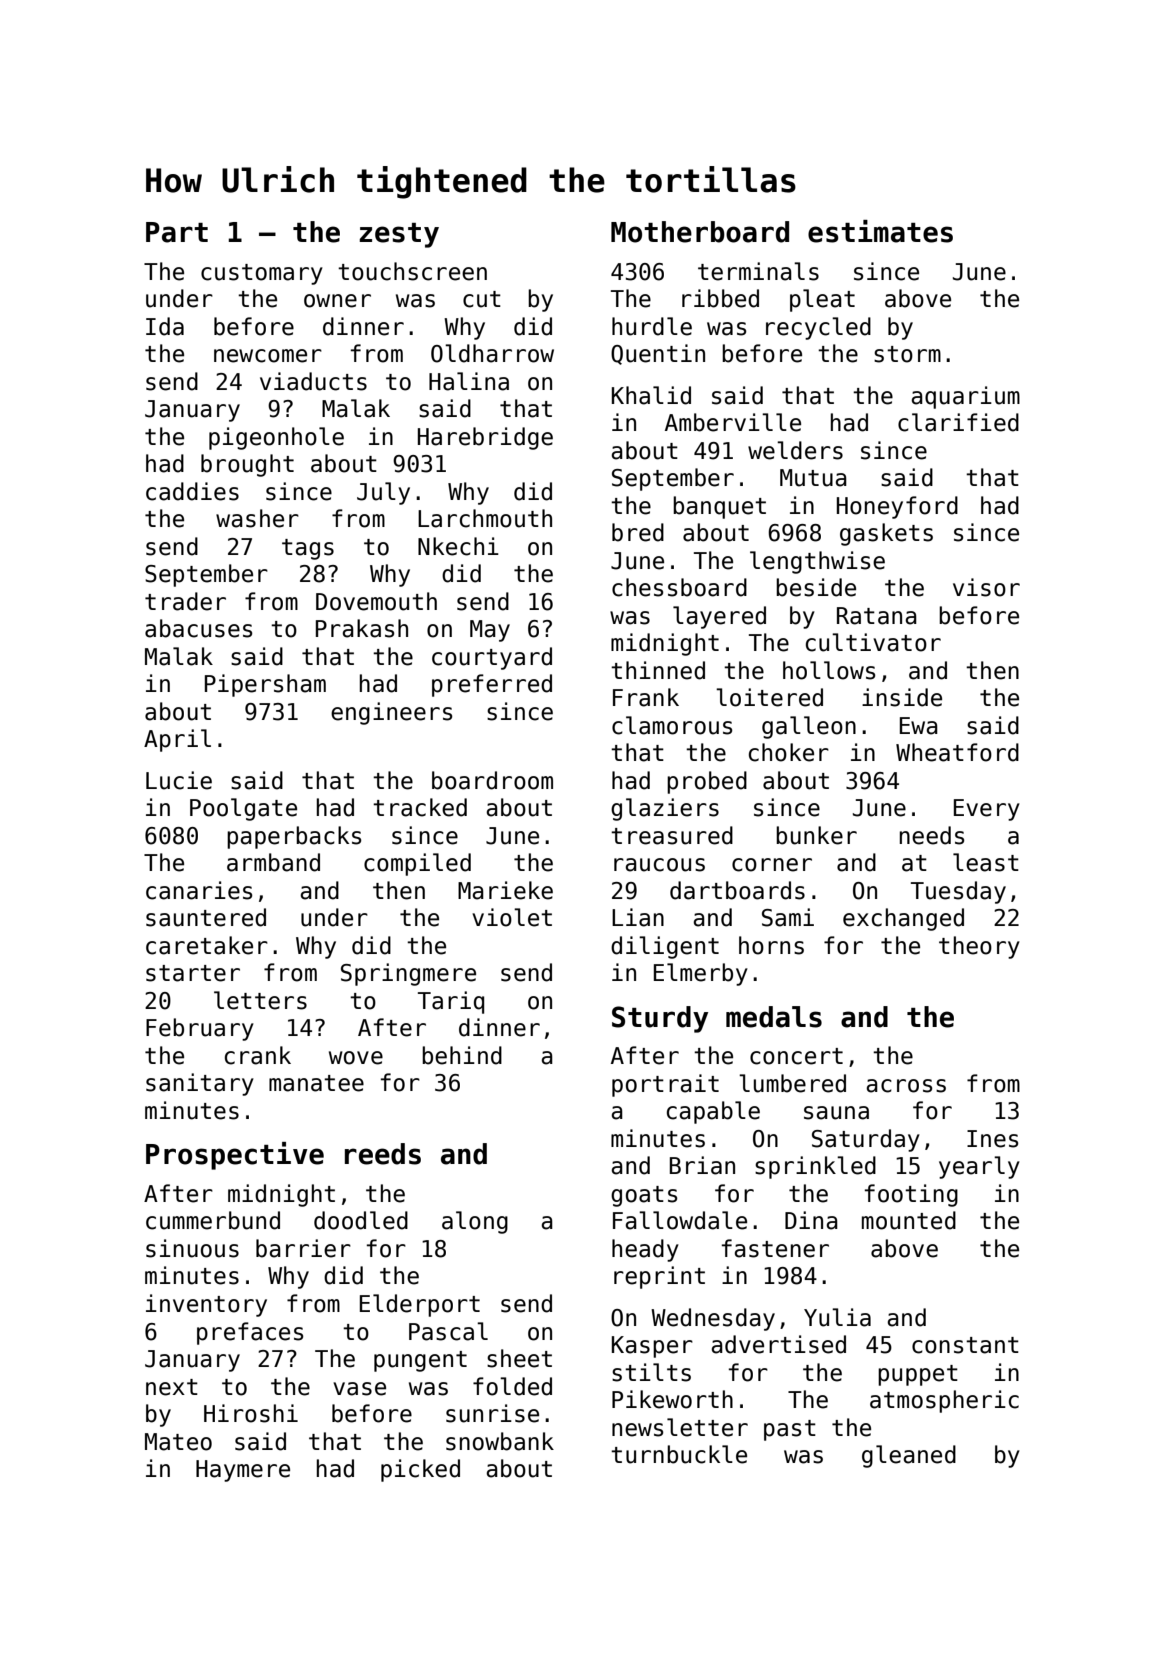 This page has width=1165, height=1654. I want to click on cut, so click(482, 299).
